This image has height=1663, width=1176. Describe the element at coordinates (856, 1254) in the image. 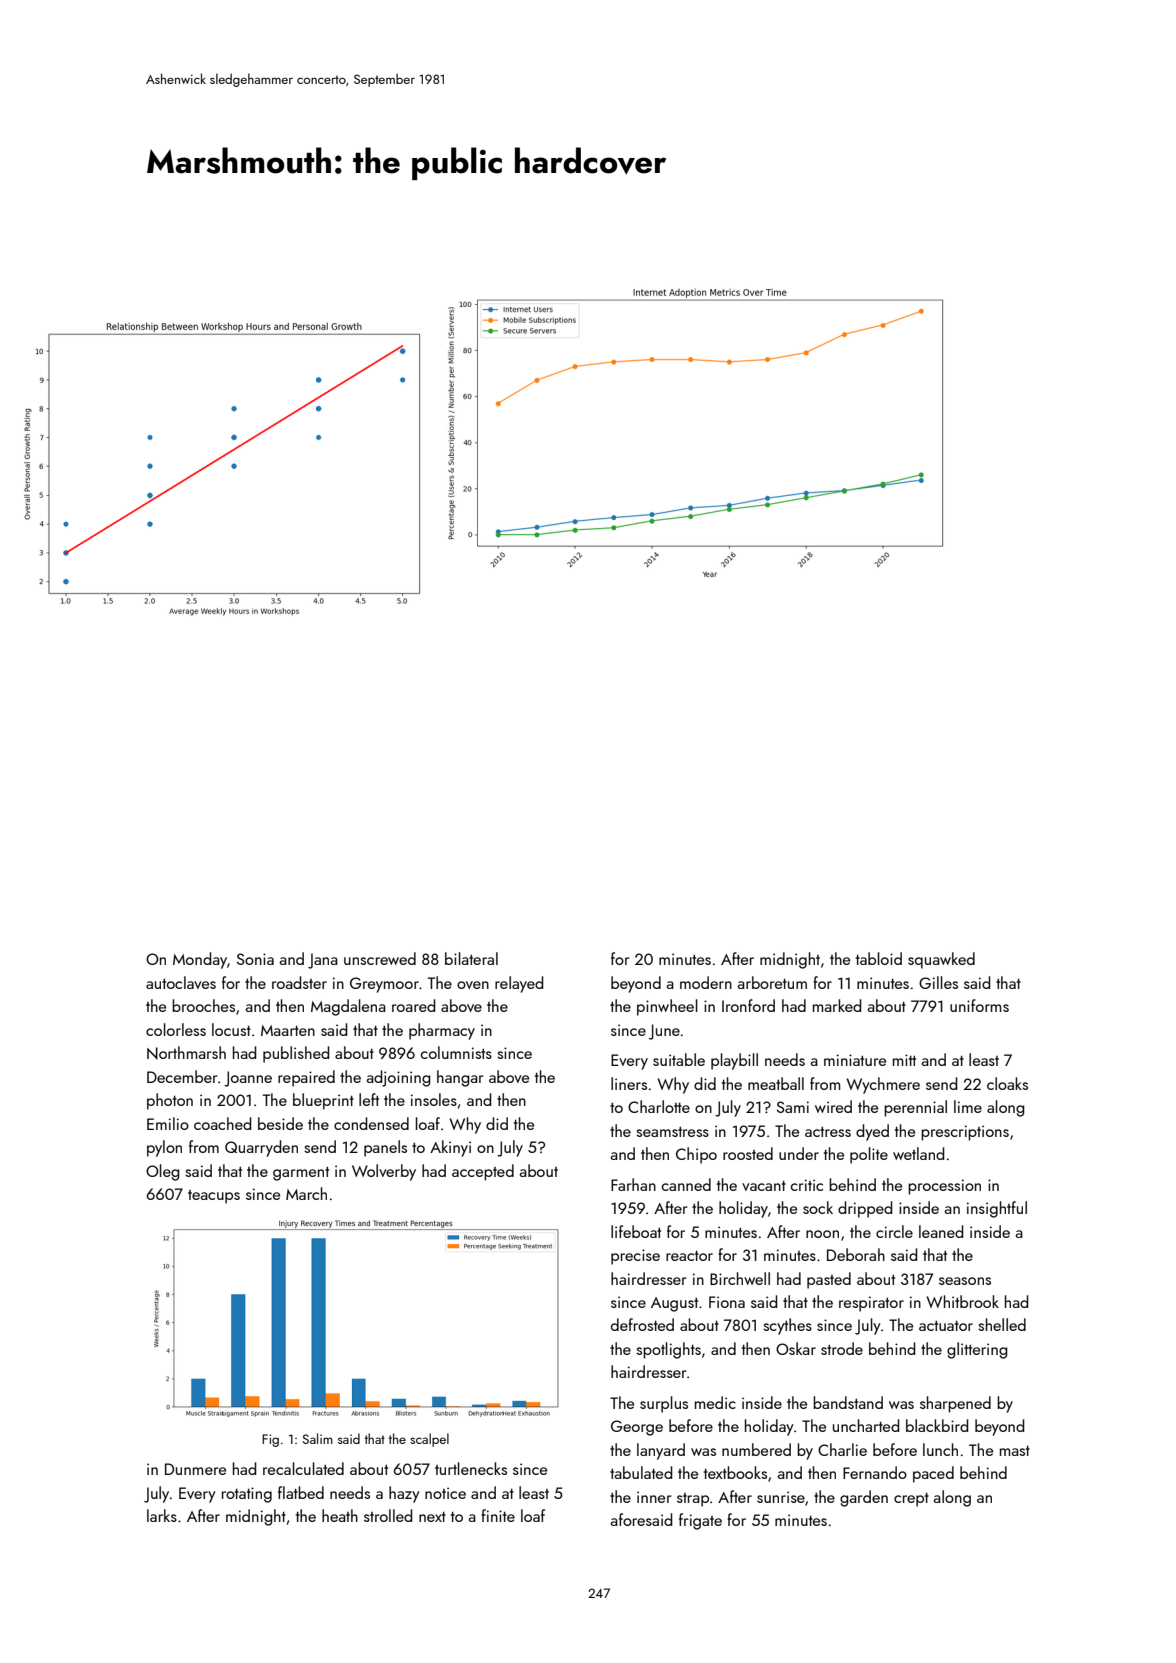

I see `Deborah` at that location.
